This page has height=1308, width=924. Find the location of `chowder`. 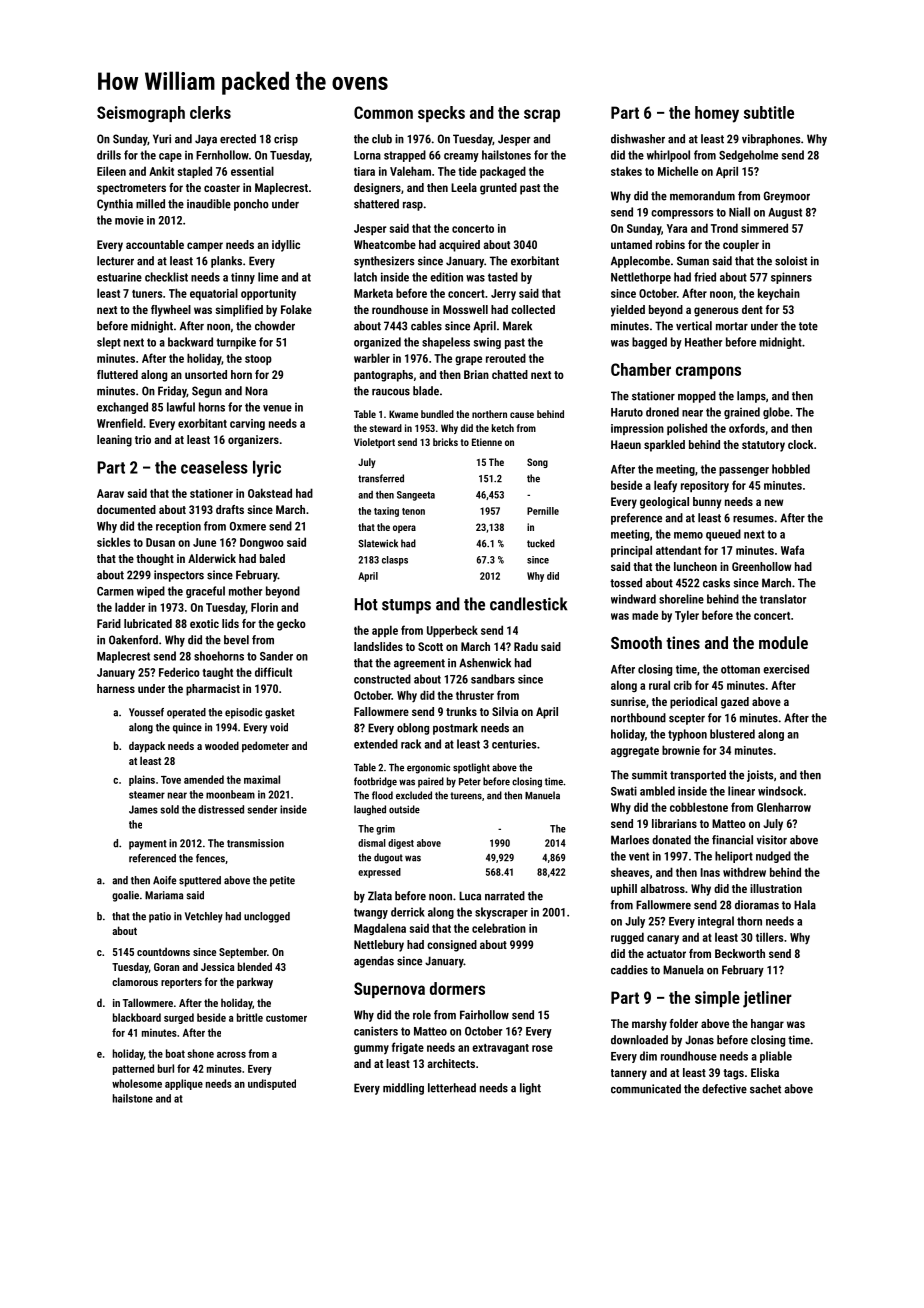

chowder is located at coordinates (275, 326).
